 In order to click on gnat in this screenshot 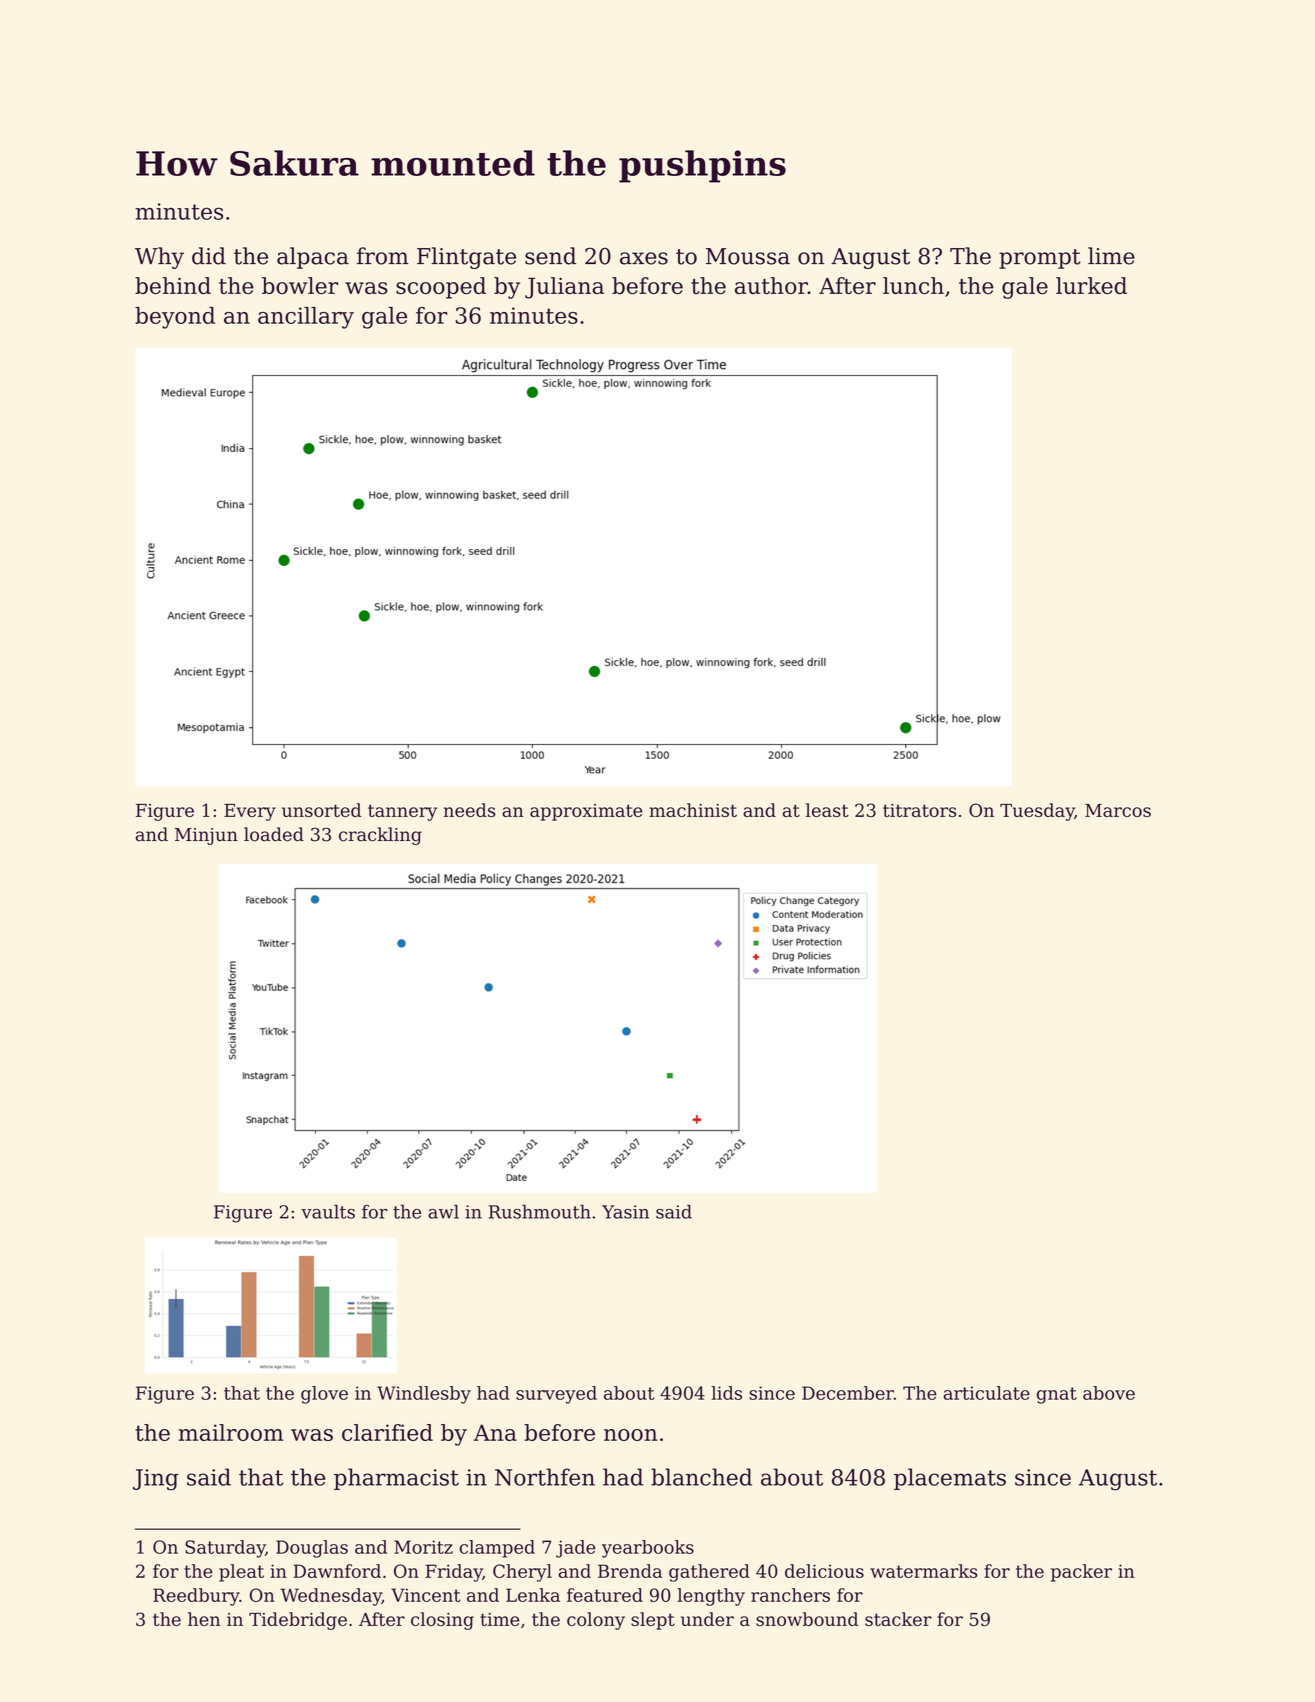, I will do `click(1057, 1395)`.
